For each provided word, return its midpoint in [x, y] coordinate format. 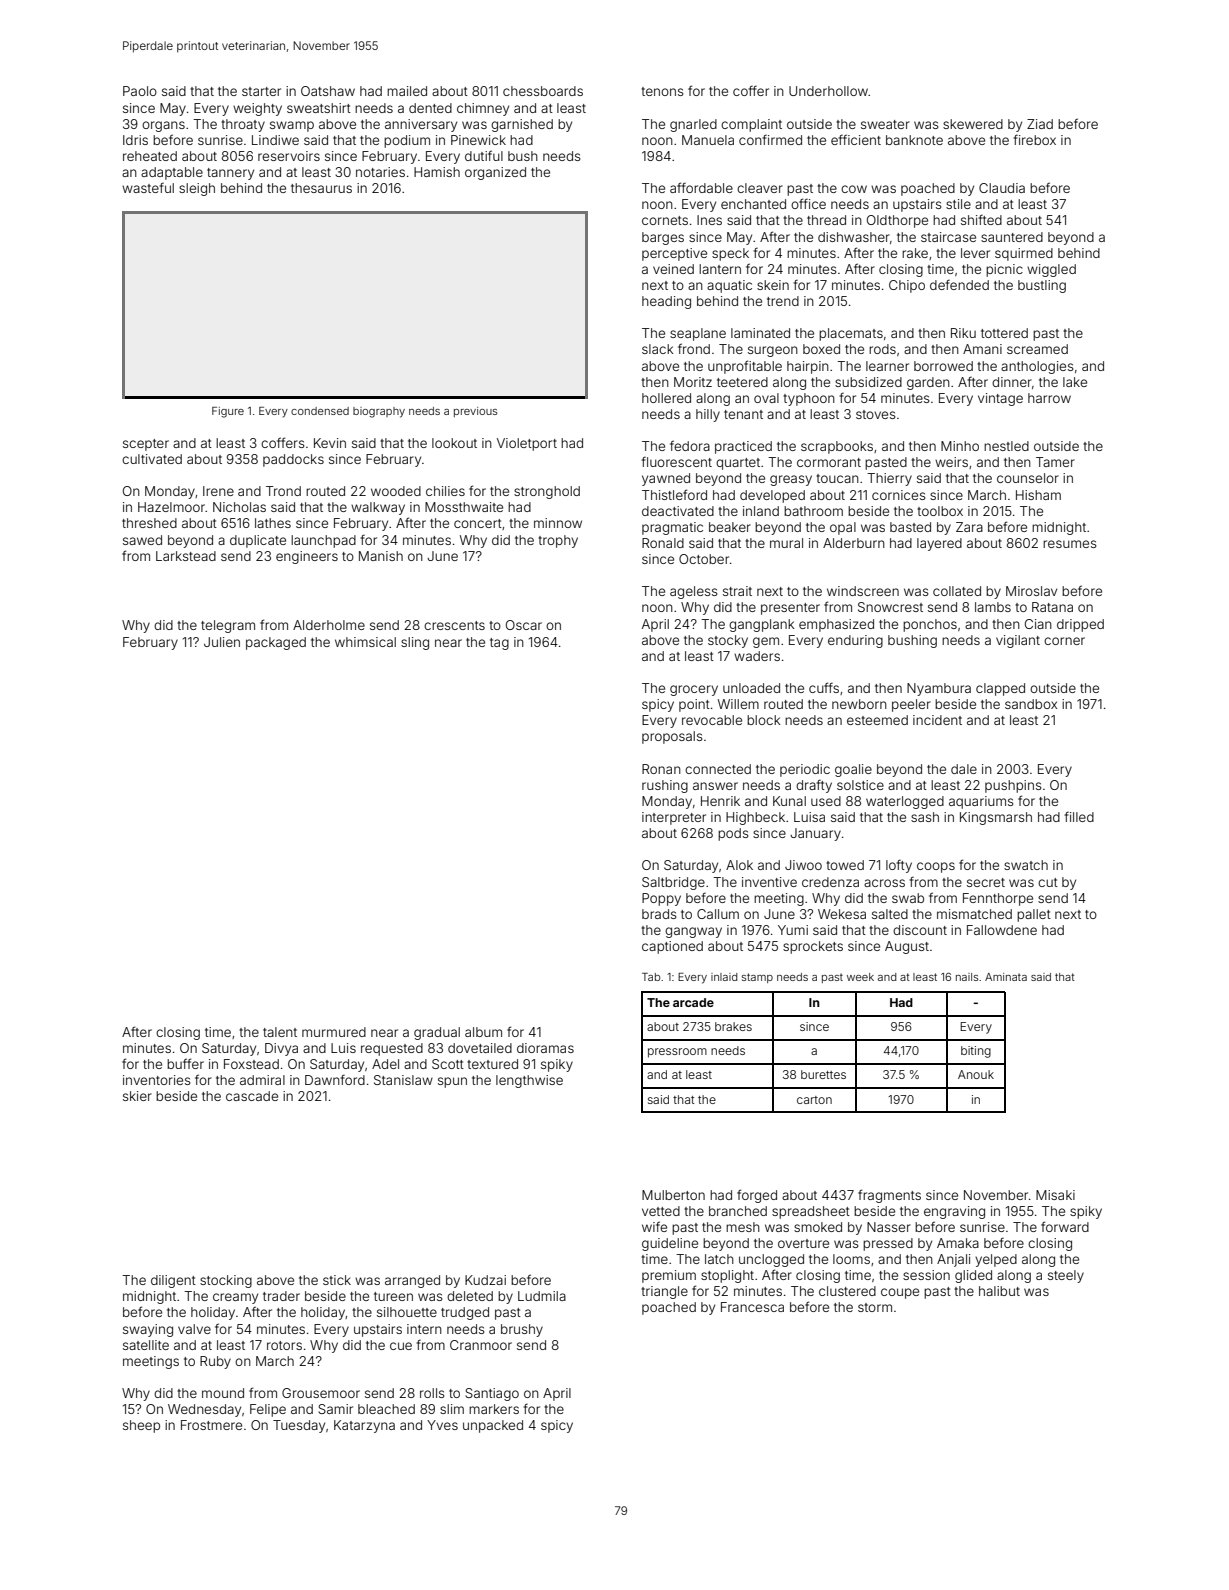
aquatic [729, 286]
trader [281, 1296]
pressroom [677, 1053]
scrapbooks [837, 447]
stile [958, 204]
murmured [334, 1032]
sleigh [197, 189]
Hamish [437, 172]
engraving [954, 1212]
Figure [228, 412]
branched [738, 1211]
